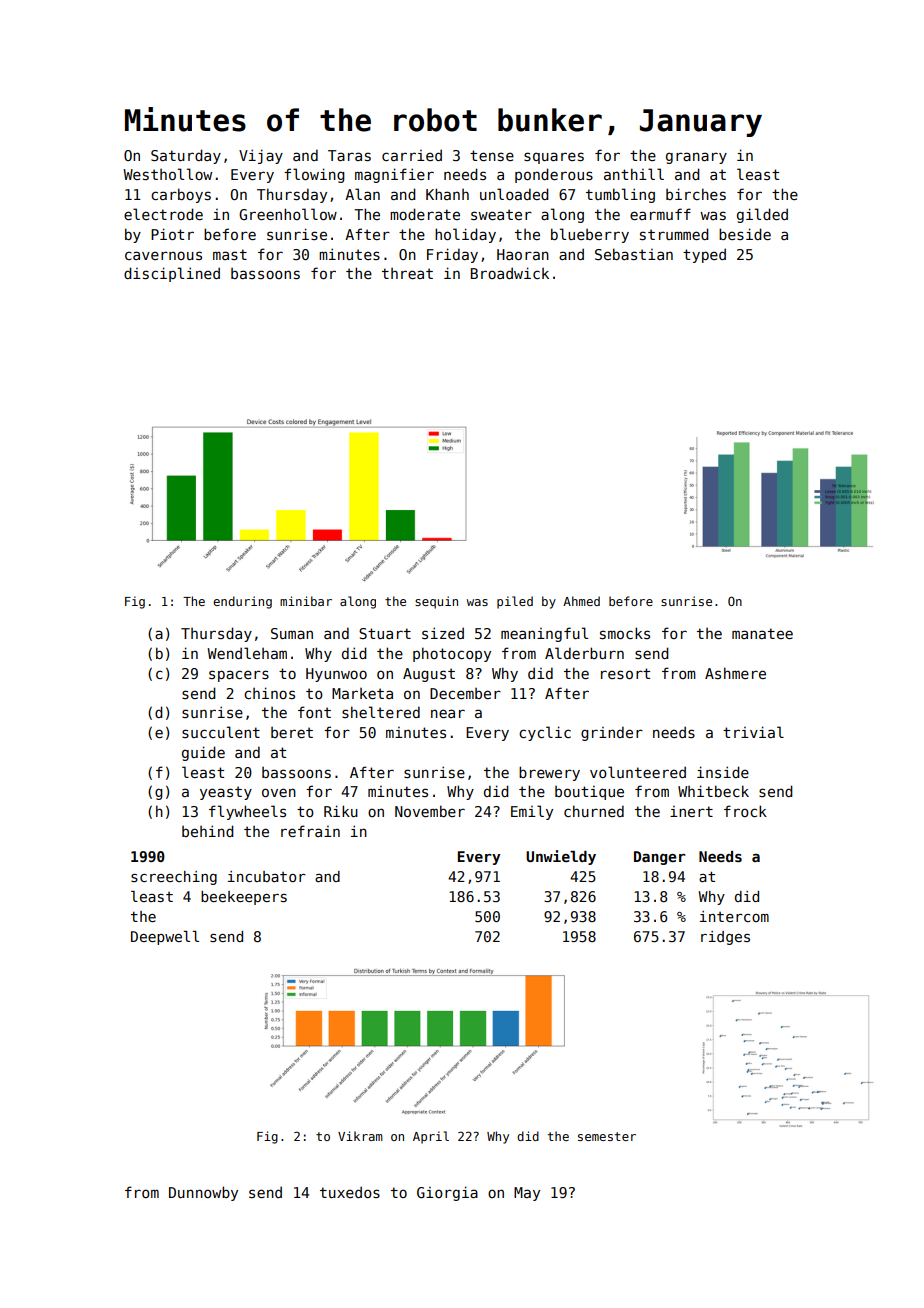  What do you see at coordinates (704, 255) in the screenshot?
I see `typed` at bounding box center [704, 255].
